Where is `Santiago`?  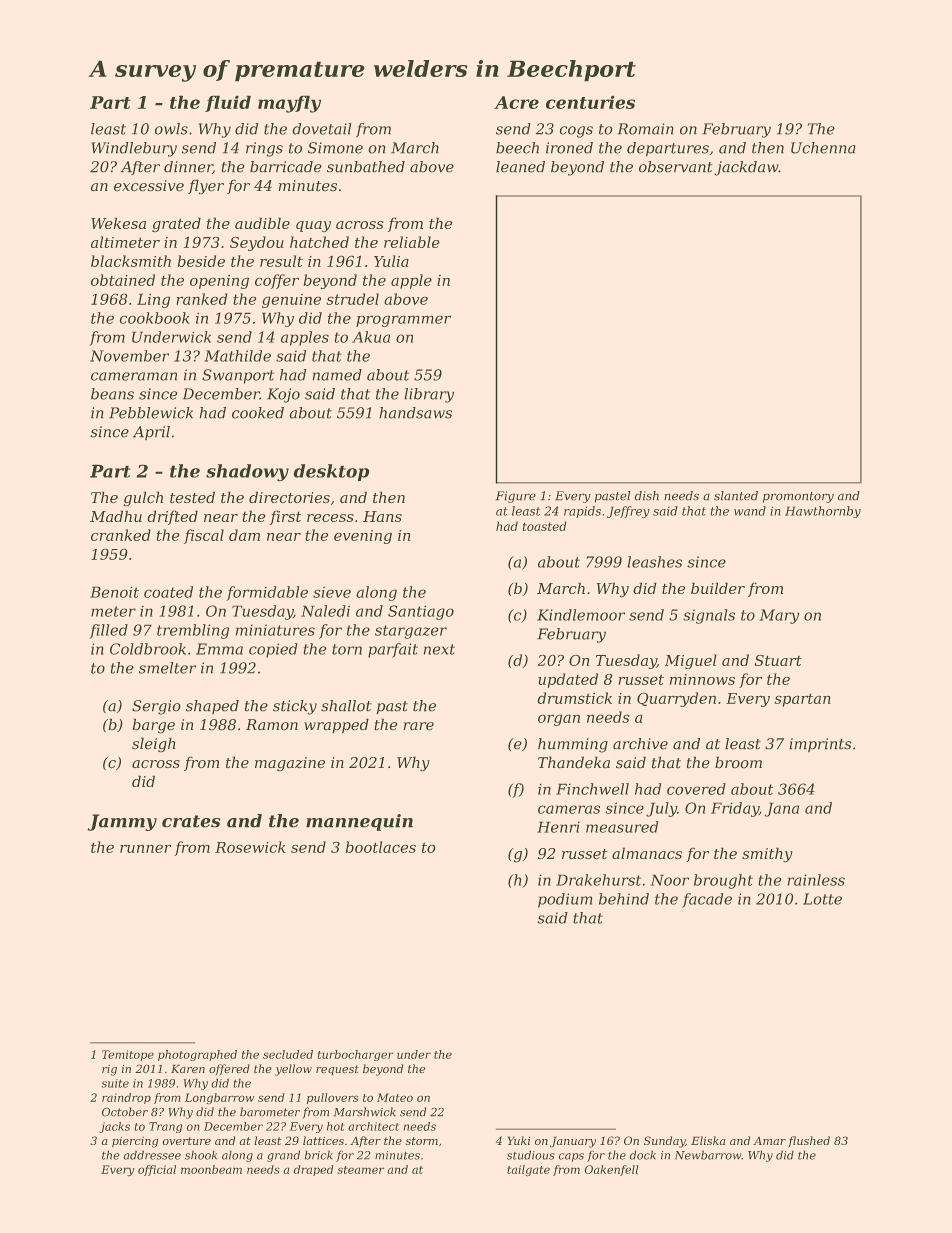 Santiago is located at coordinates (421, 612).
